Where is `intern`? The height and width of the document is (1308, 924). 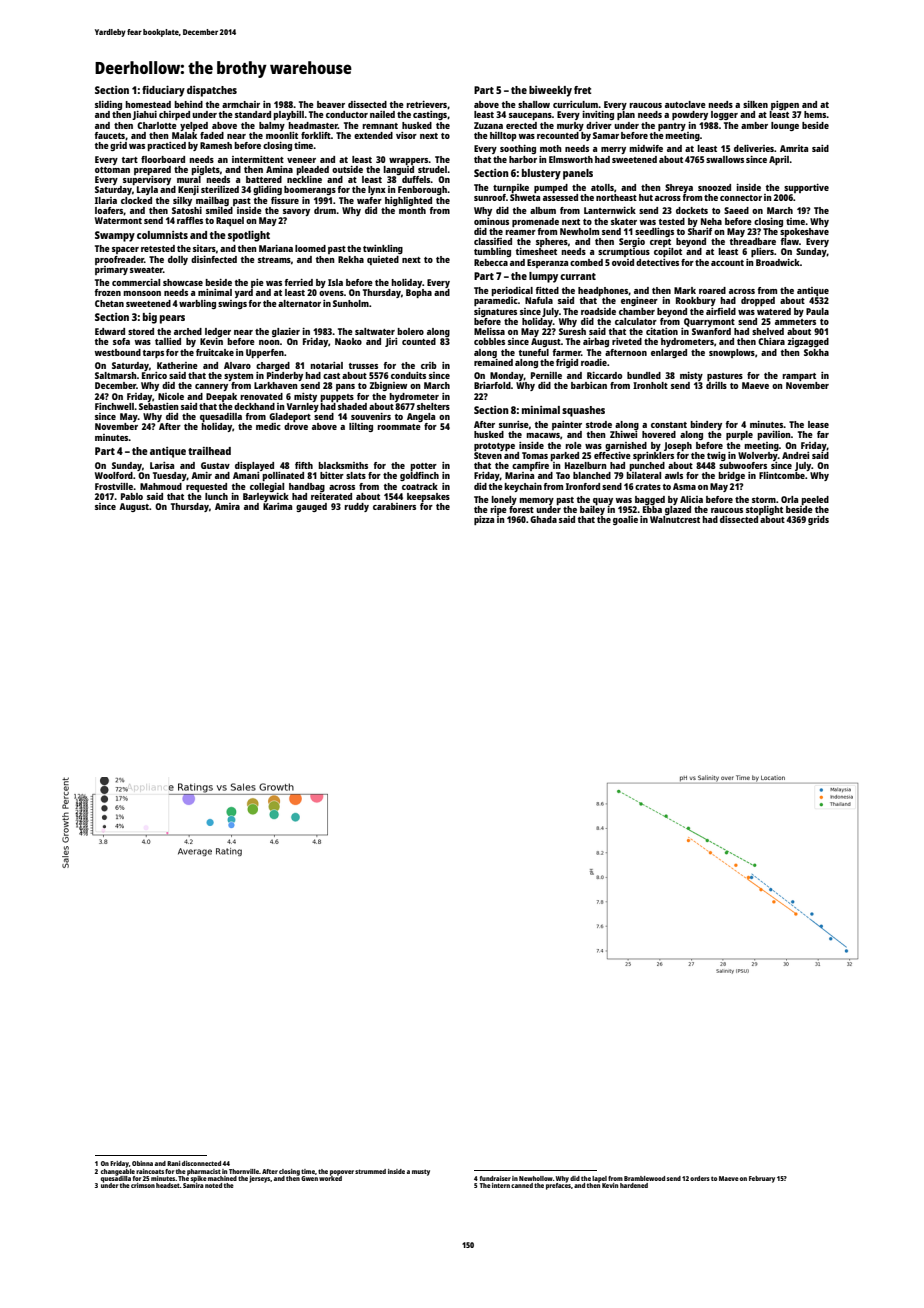 intern is located at coordinates (501, 1185).
